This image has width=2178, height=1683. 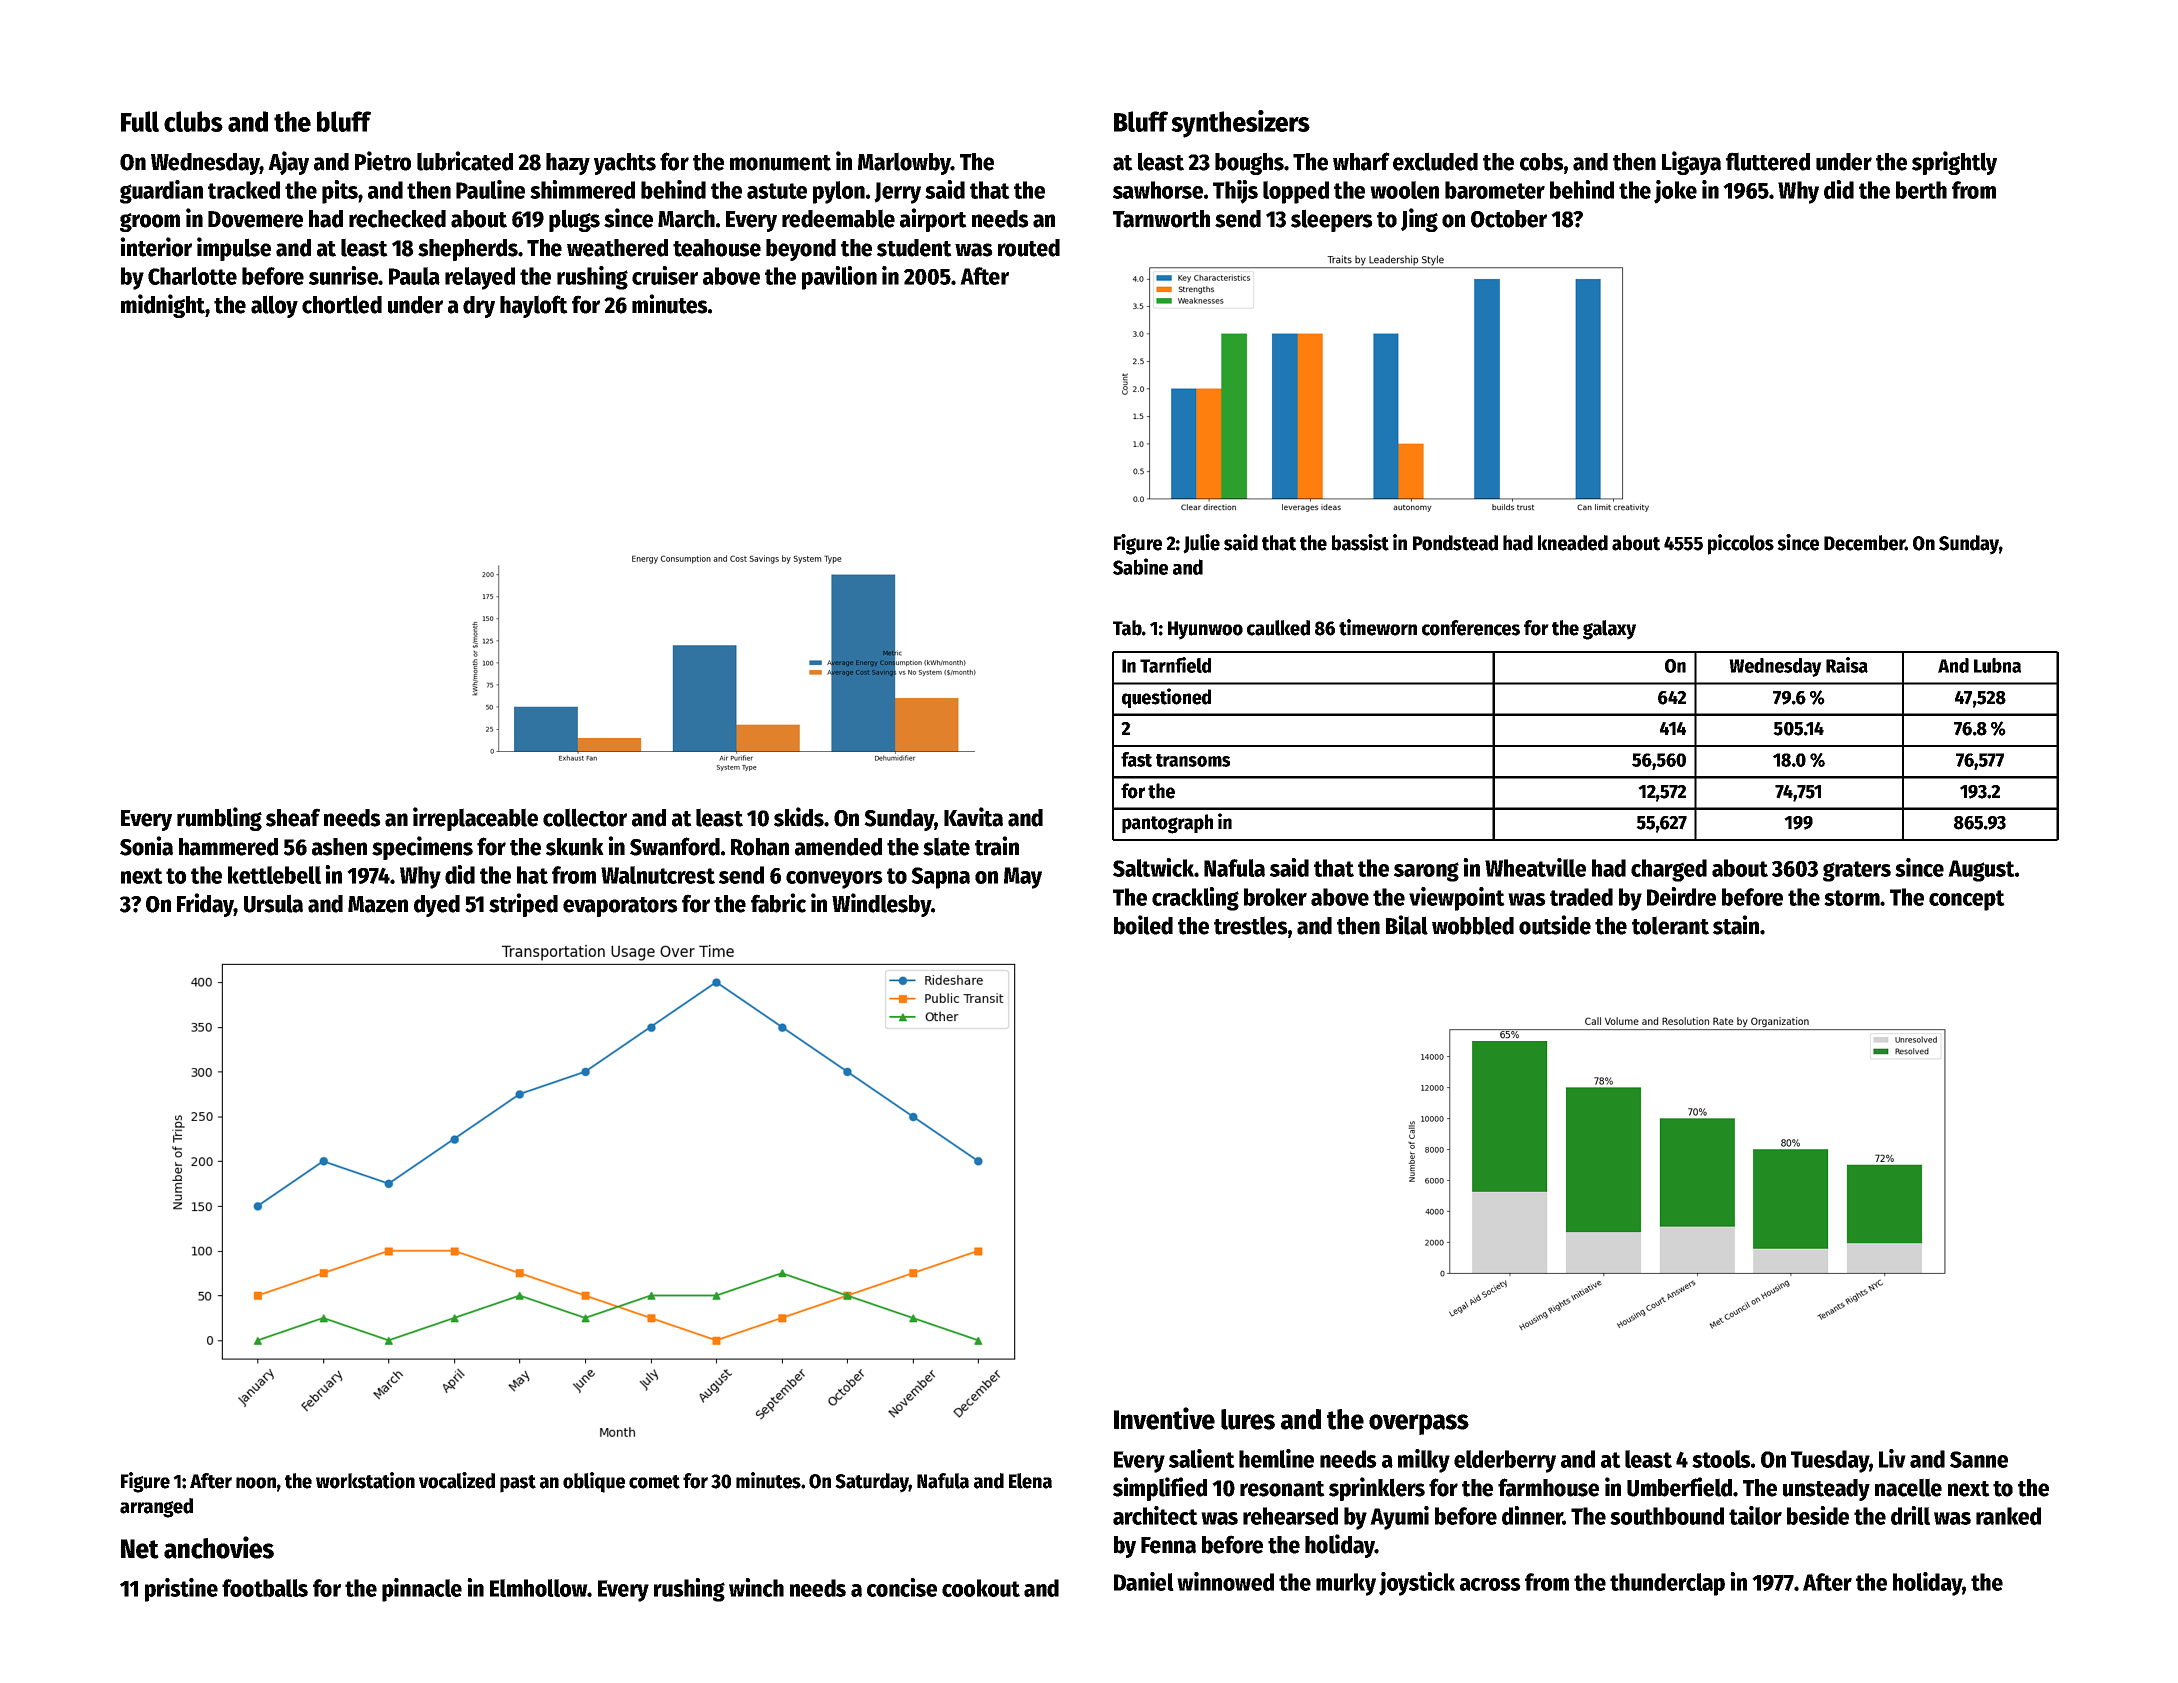 What do you see at coordinates (1721, 1459) in the image?
I see `stools` at bounding box center [1721, 1459].
